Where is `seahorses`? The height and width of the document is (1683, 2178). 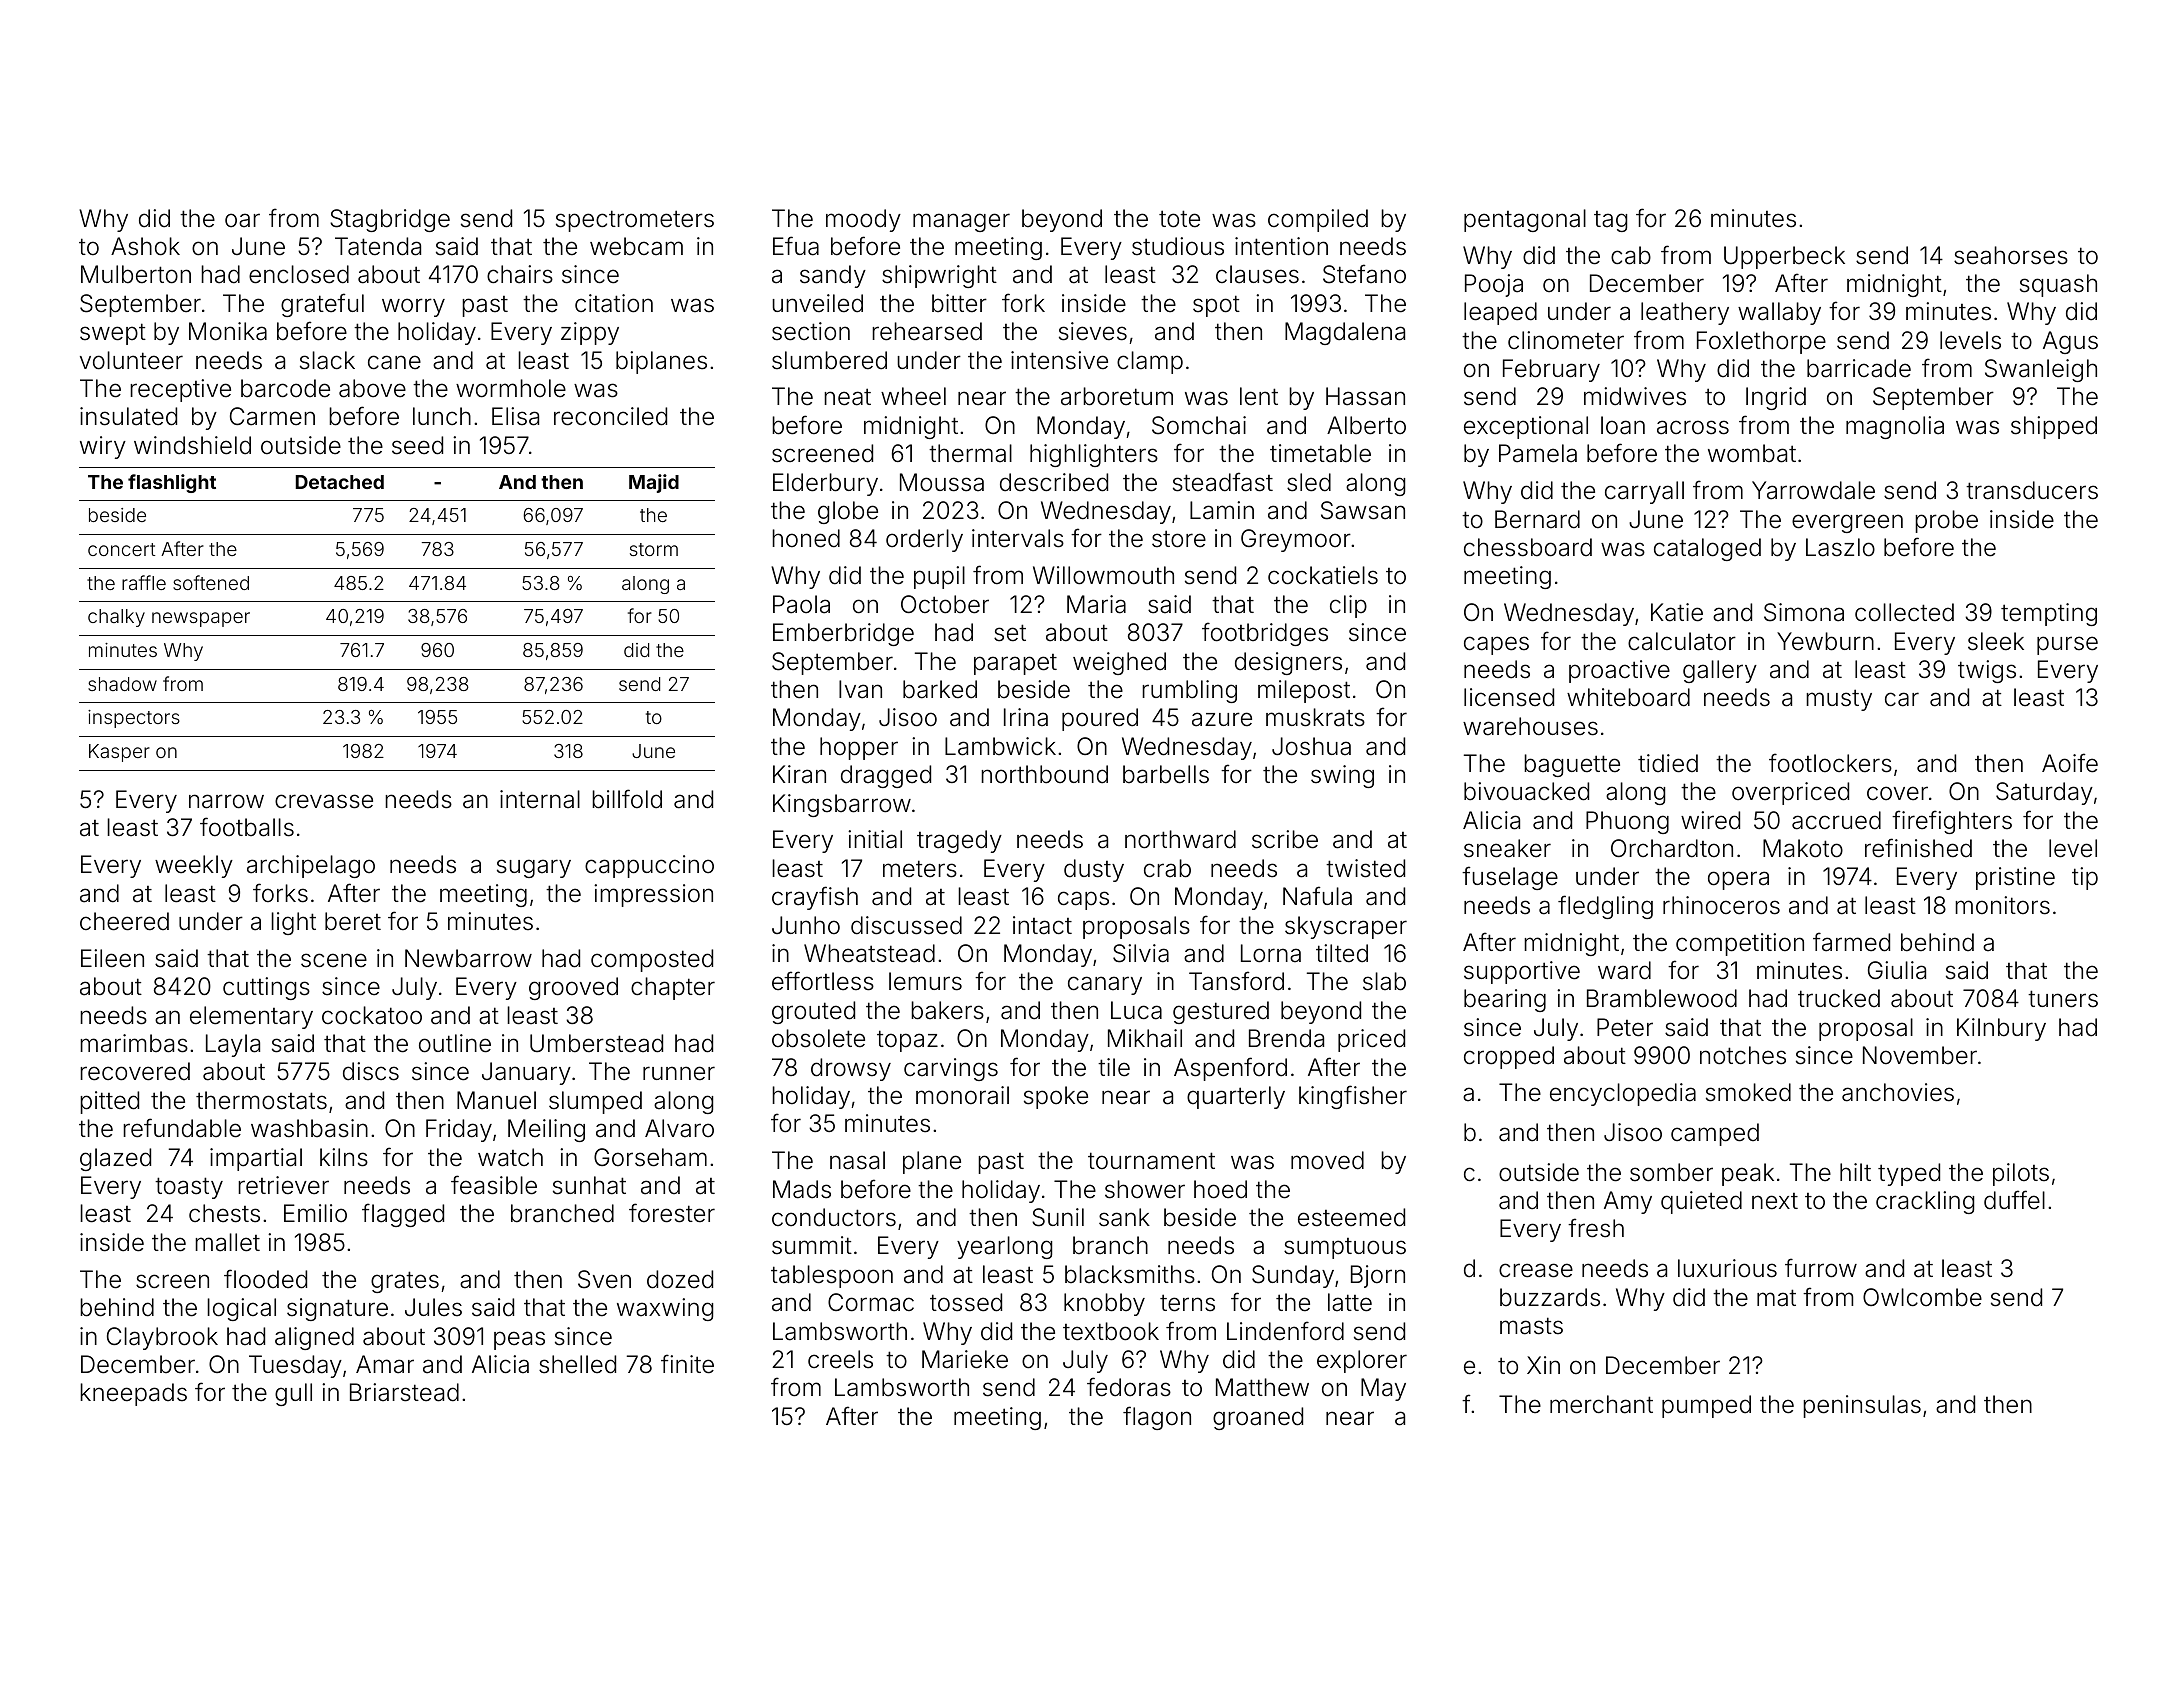 seahorses is located at coordinates (2011, 255).
